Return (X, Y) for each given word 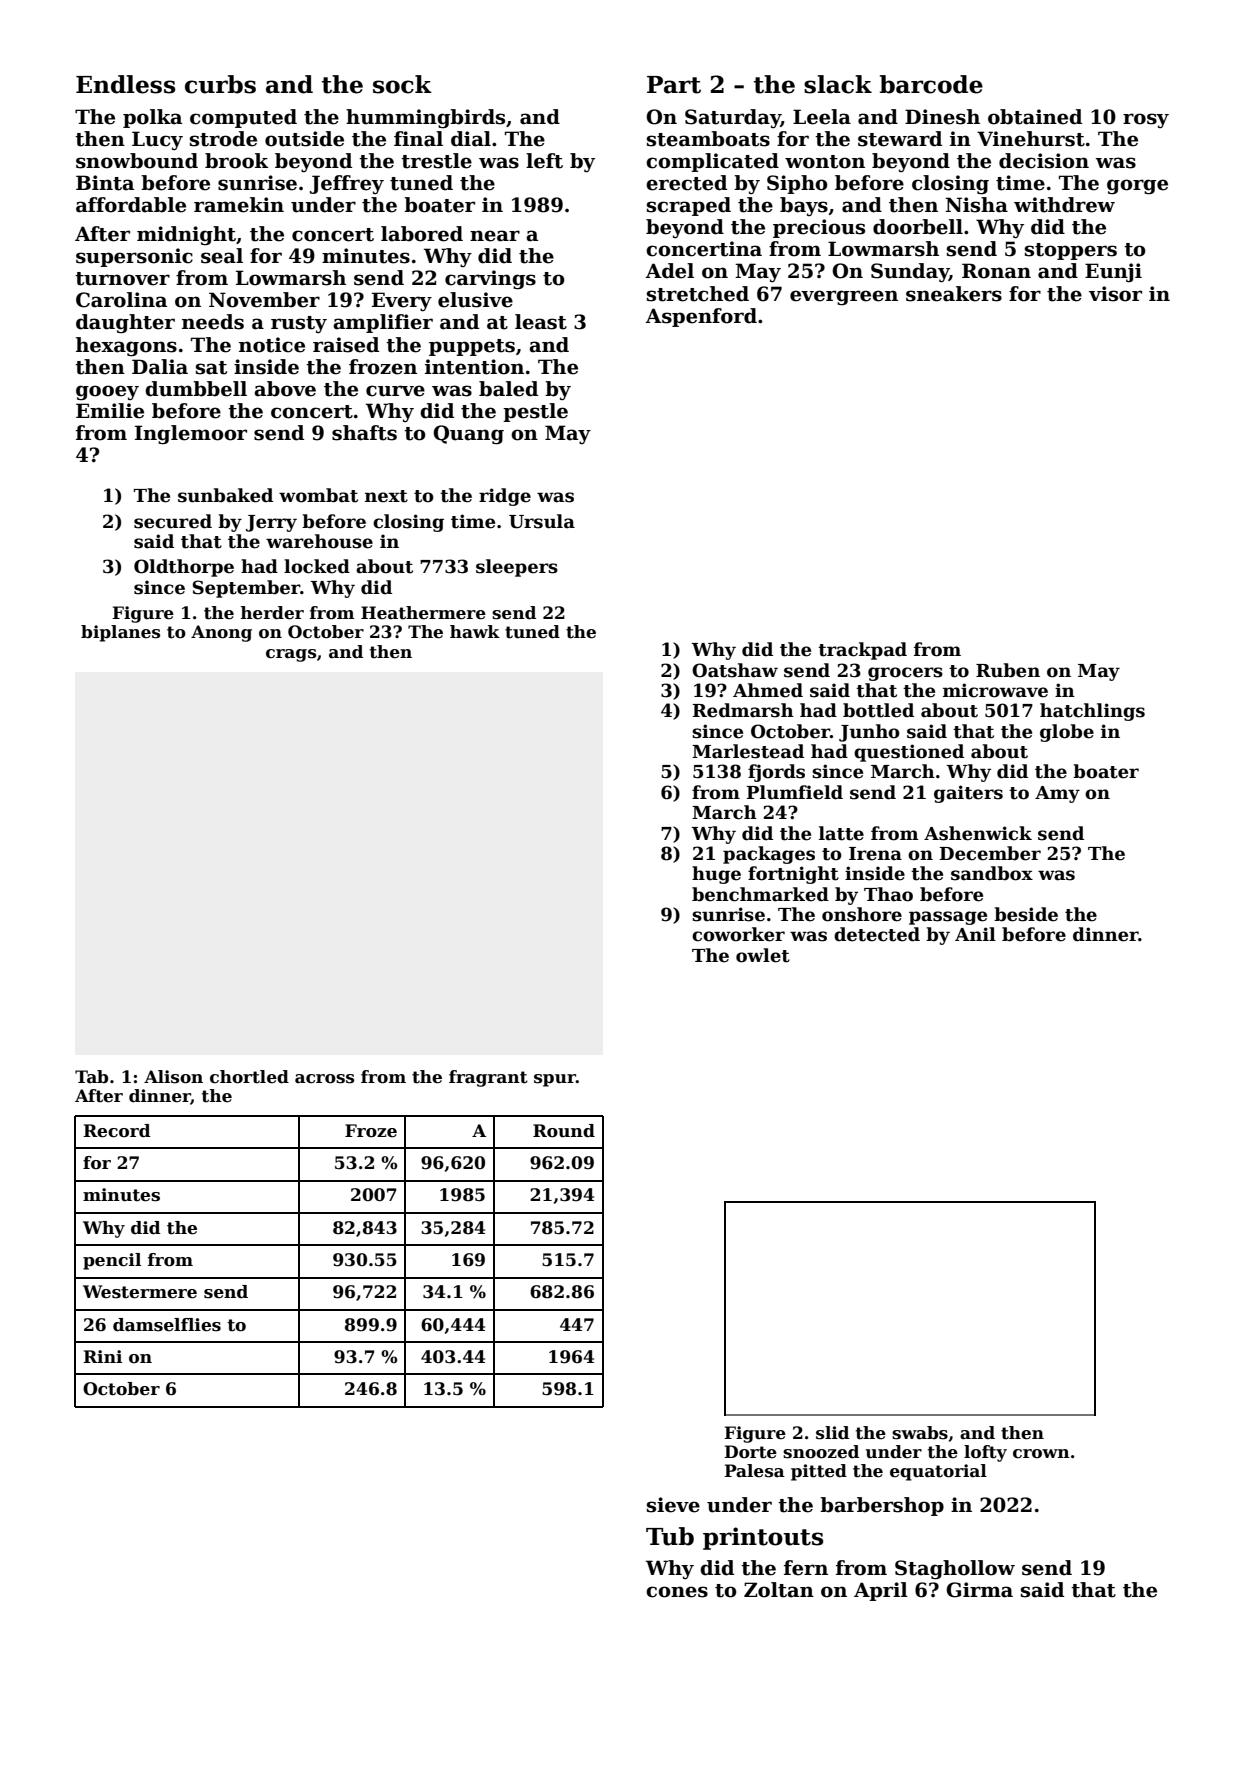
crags (291, 655)
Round (564, 1131)
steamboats (708, 139)
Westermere (140, 1292)
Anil (975, 934)
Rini (102, 1356)
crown (1041, 1454)
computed (243, 118)
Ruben (1008, 670)
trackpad (862, 651)
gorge (1137, 187)
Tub (670, 1536)
